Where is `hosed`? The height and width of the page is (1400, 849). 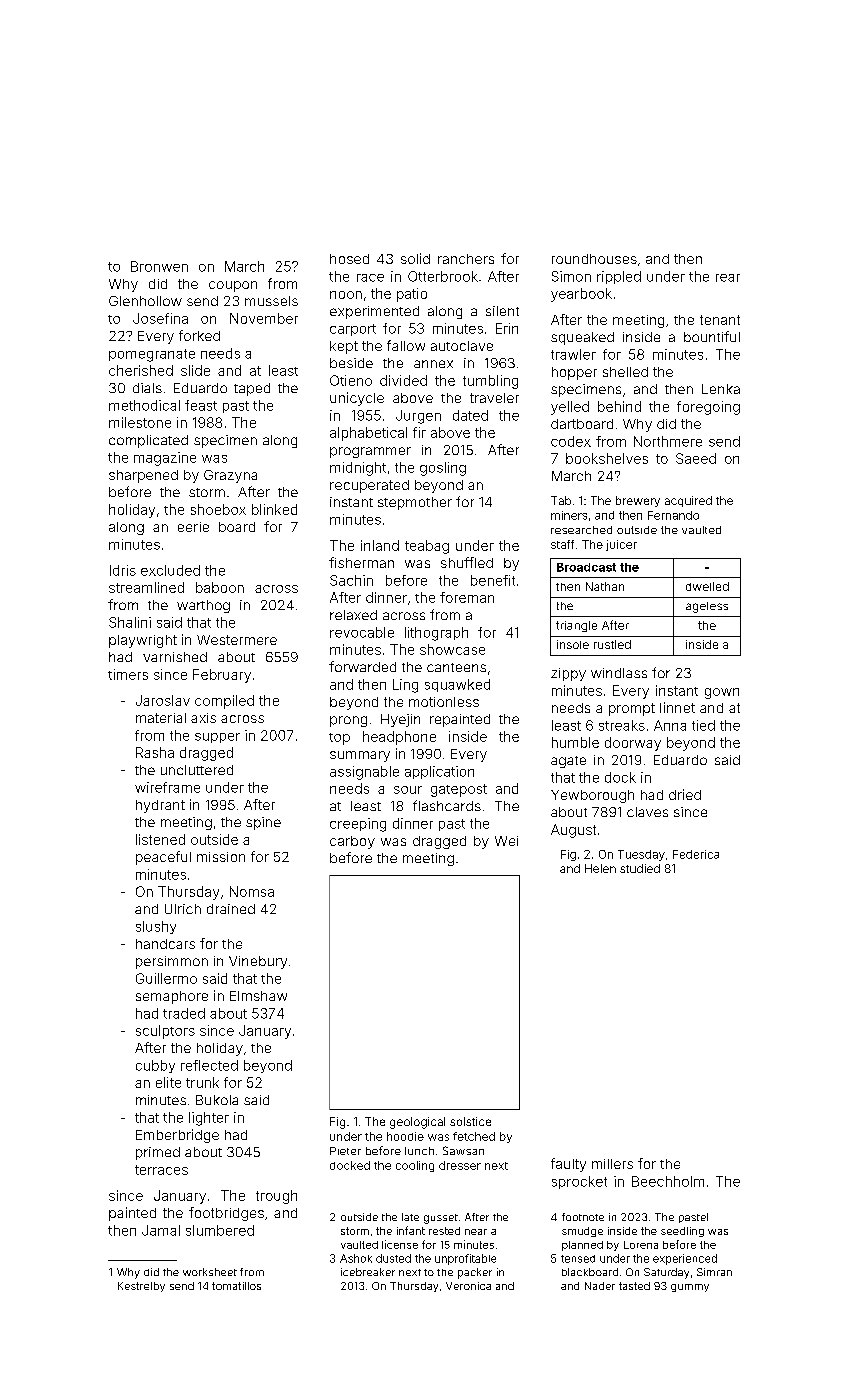
hosed is located at coordinates (349, 259).
